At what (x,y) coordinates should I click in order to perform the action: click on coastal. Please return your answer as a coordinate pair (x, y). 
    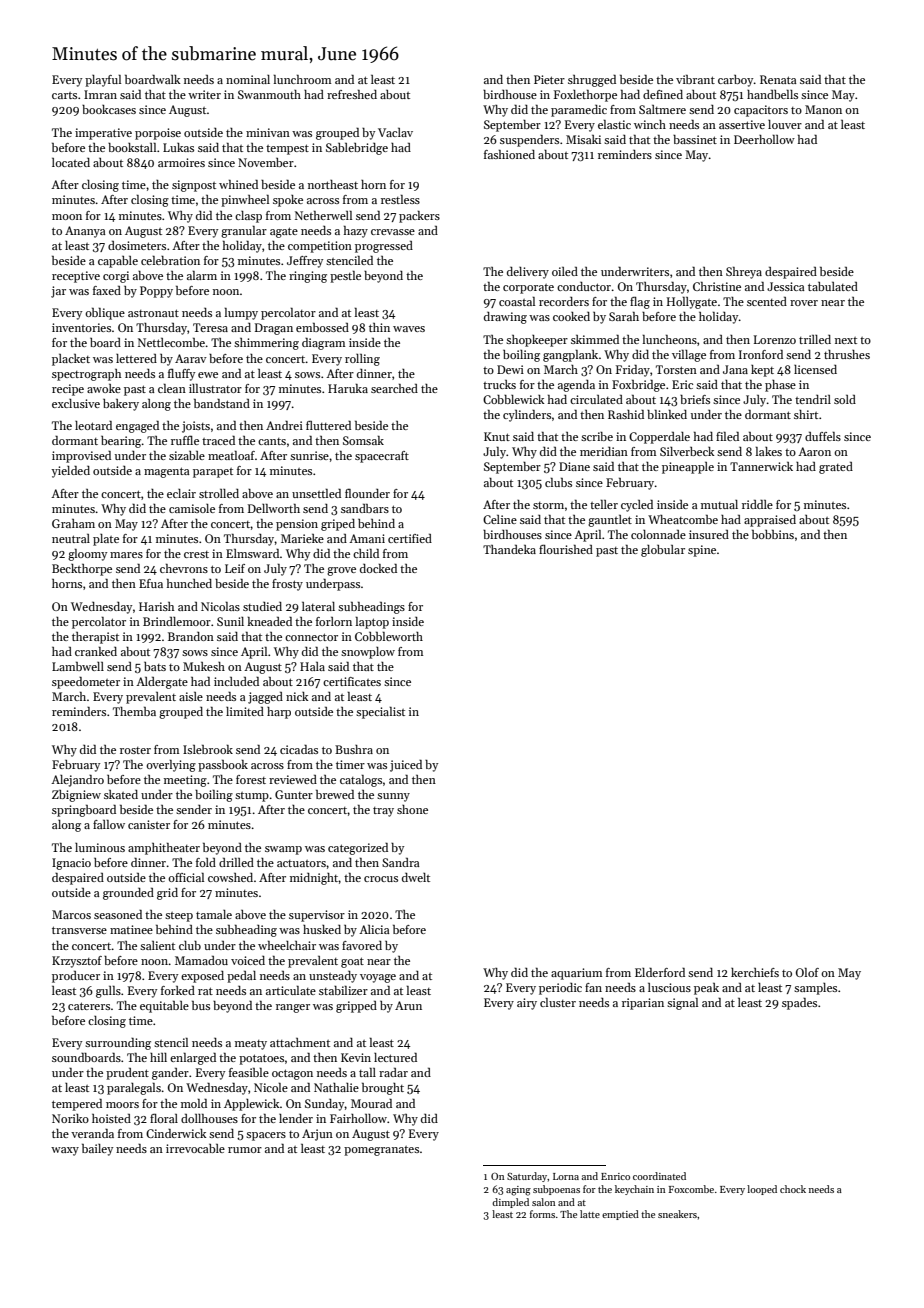
    Looking at the image, I should click on (517, 301).
